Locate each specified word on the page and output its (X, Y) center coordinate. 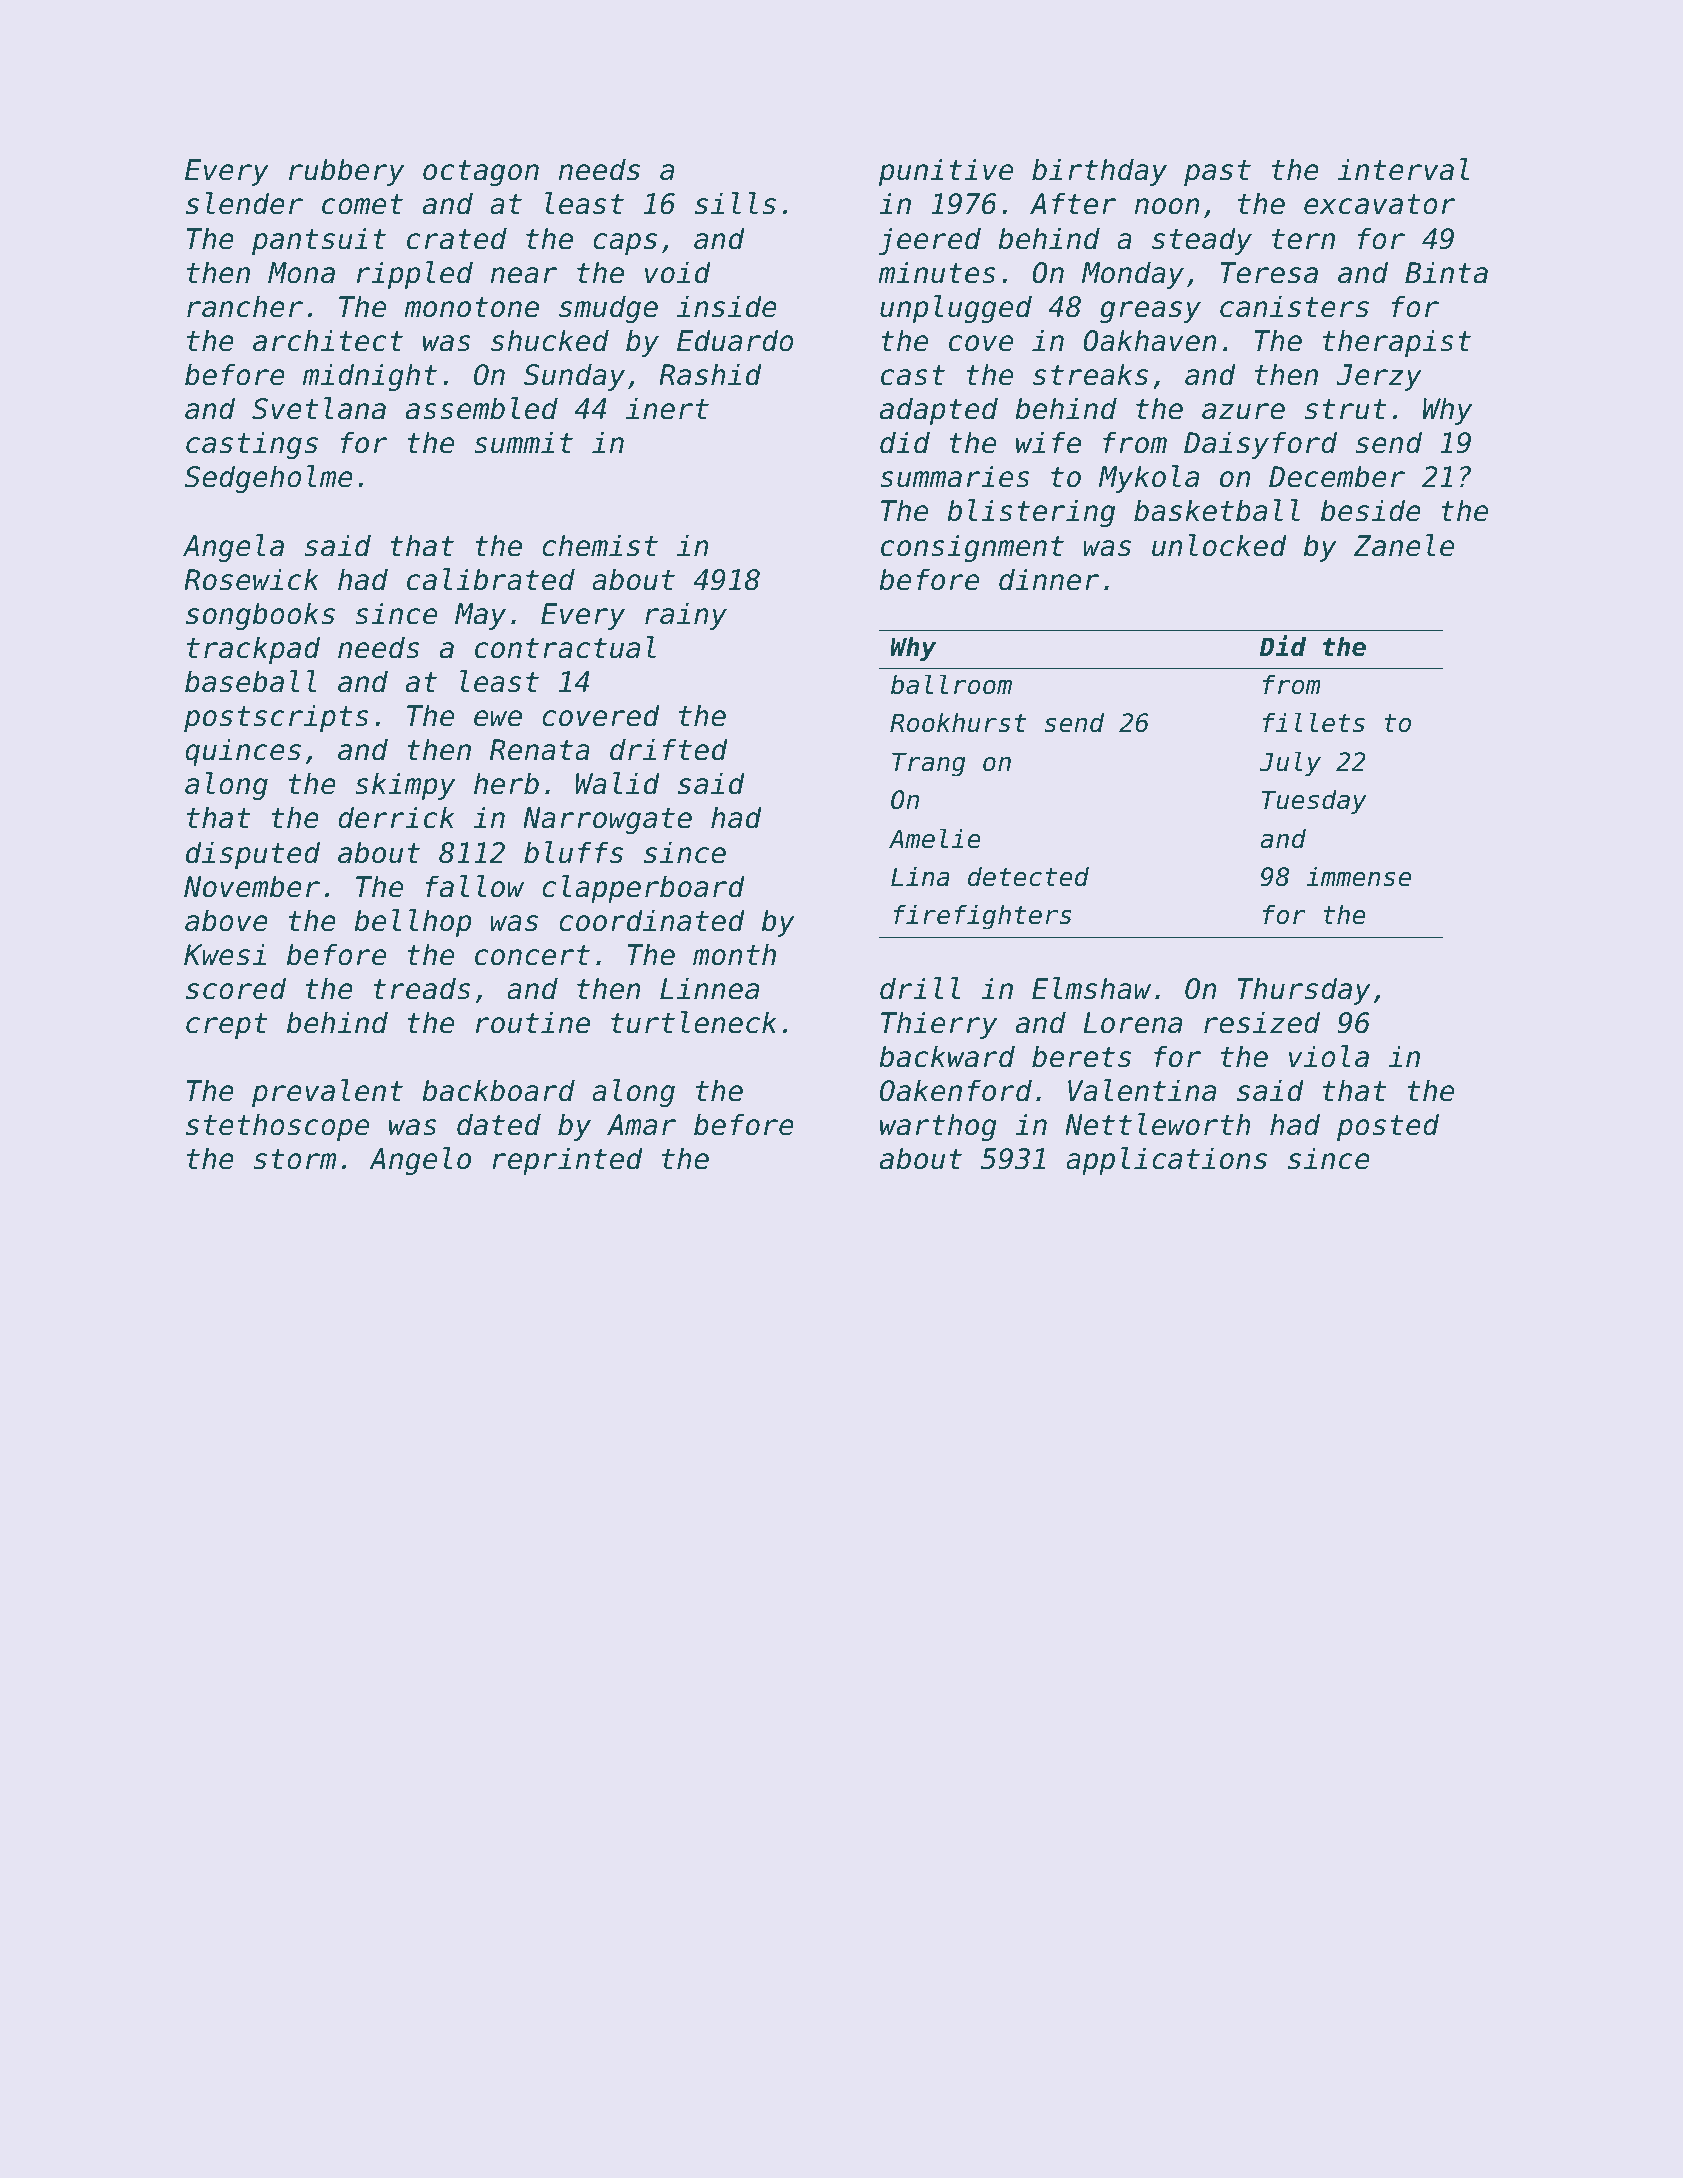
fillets (1314, 722)
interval (1403, 169)
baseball (251, 681)
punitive (946, 172)
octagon (481, 173)
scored (236, 988)
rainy (686, 616)
